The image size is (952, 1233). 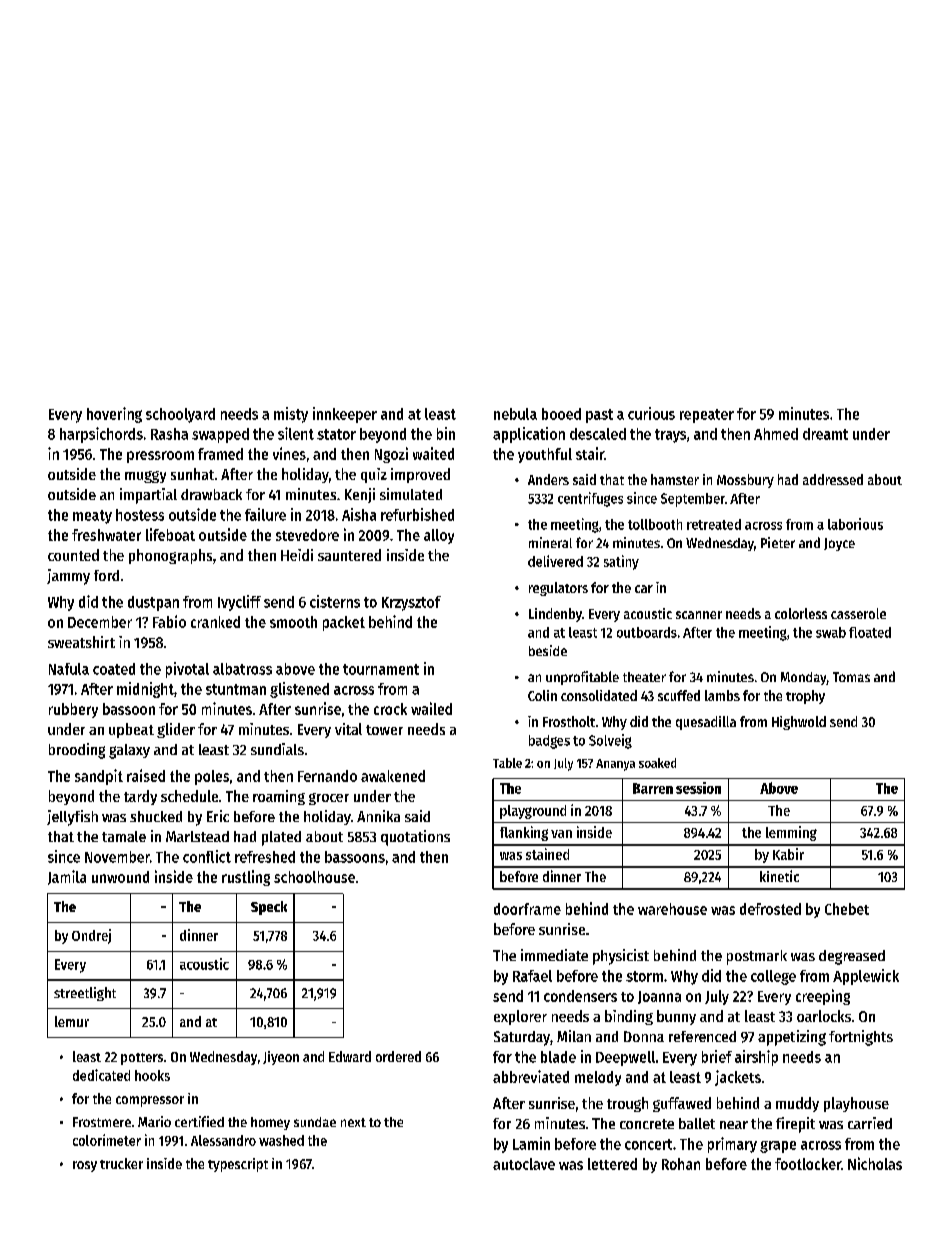 What do you see at coordinates (590, 499) in the image?
I see `centrifuges` at bounding box center [590, 499].
